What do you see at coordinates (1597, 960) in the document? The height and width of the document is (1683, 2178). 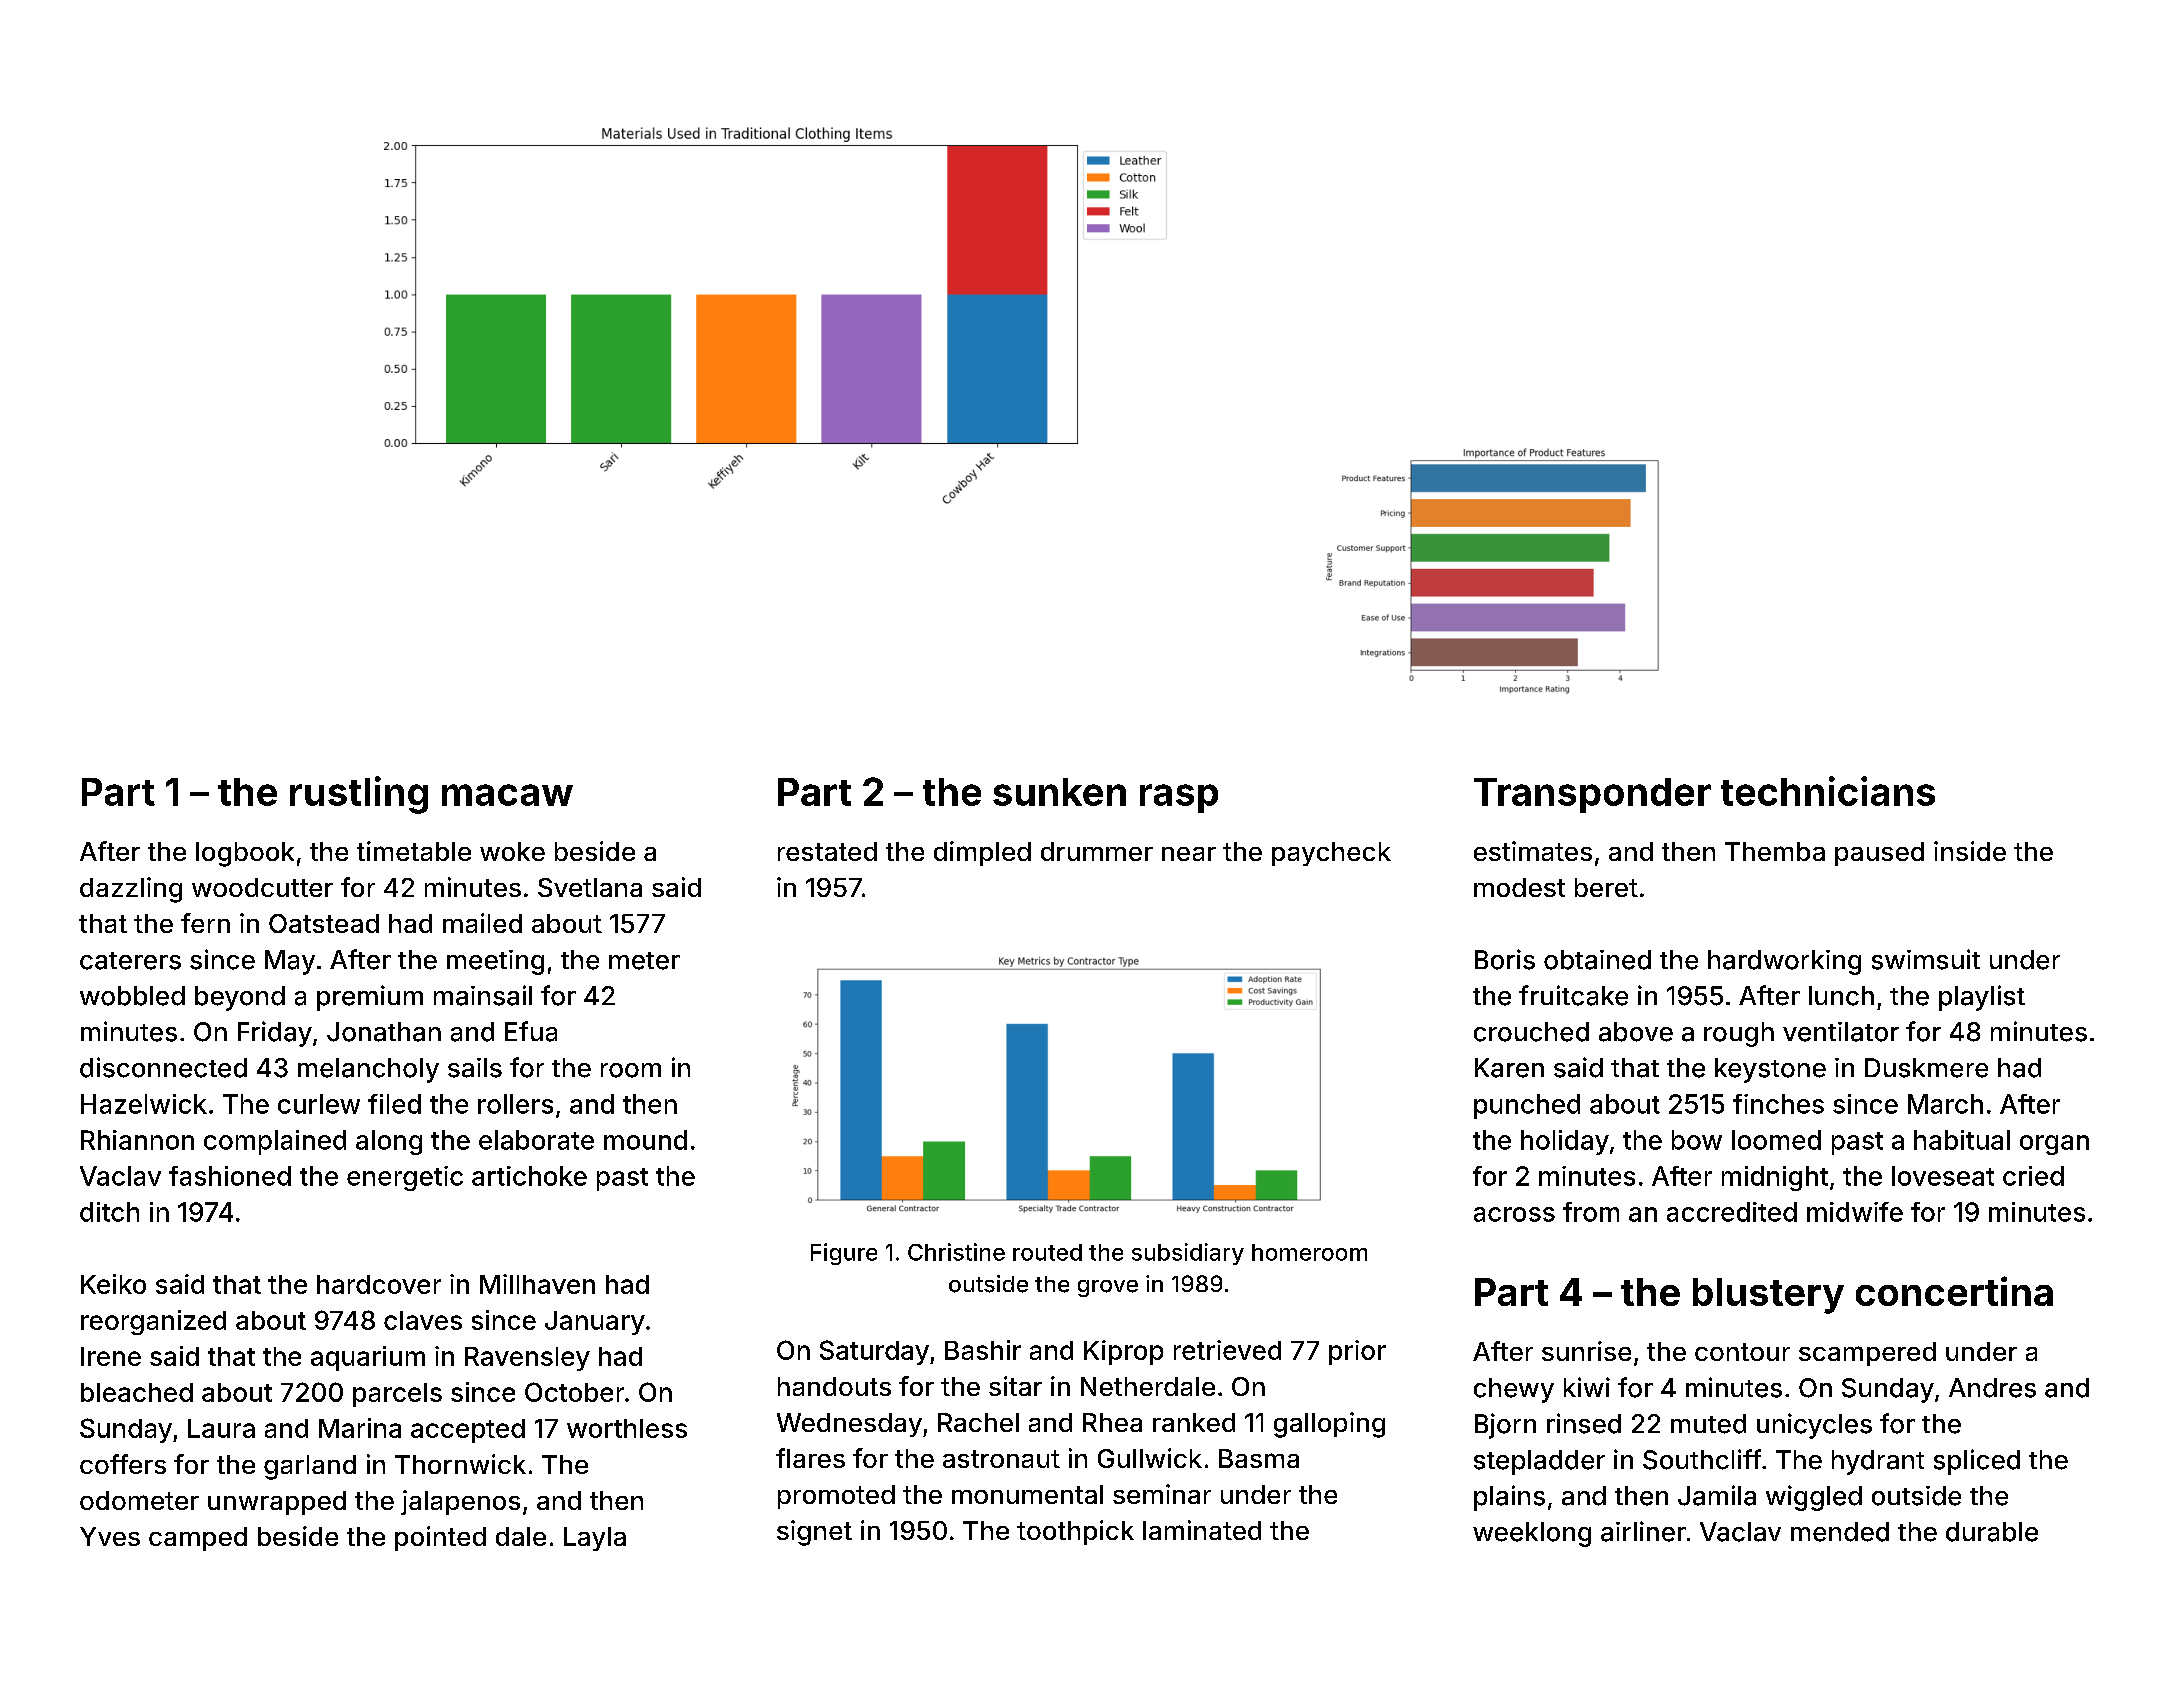 I see `obtained` at bounding box center [1597, 960].
